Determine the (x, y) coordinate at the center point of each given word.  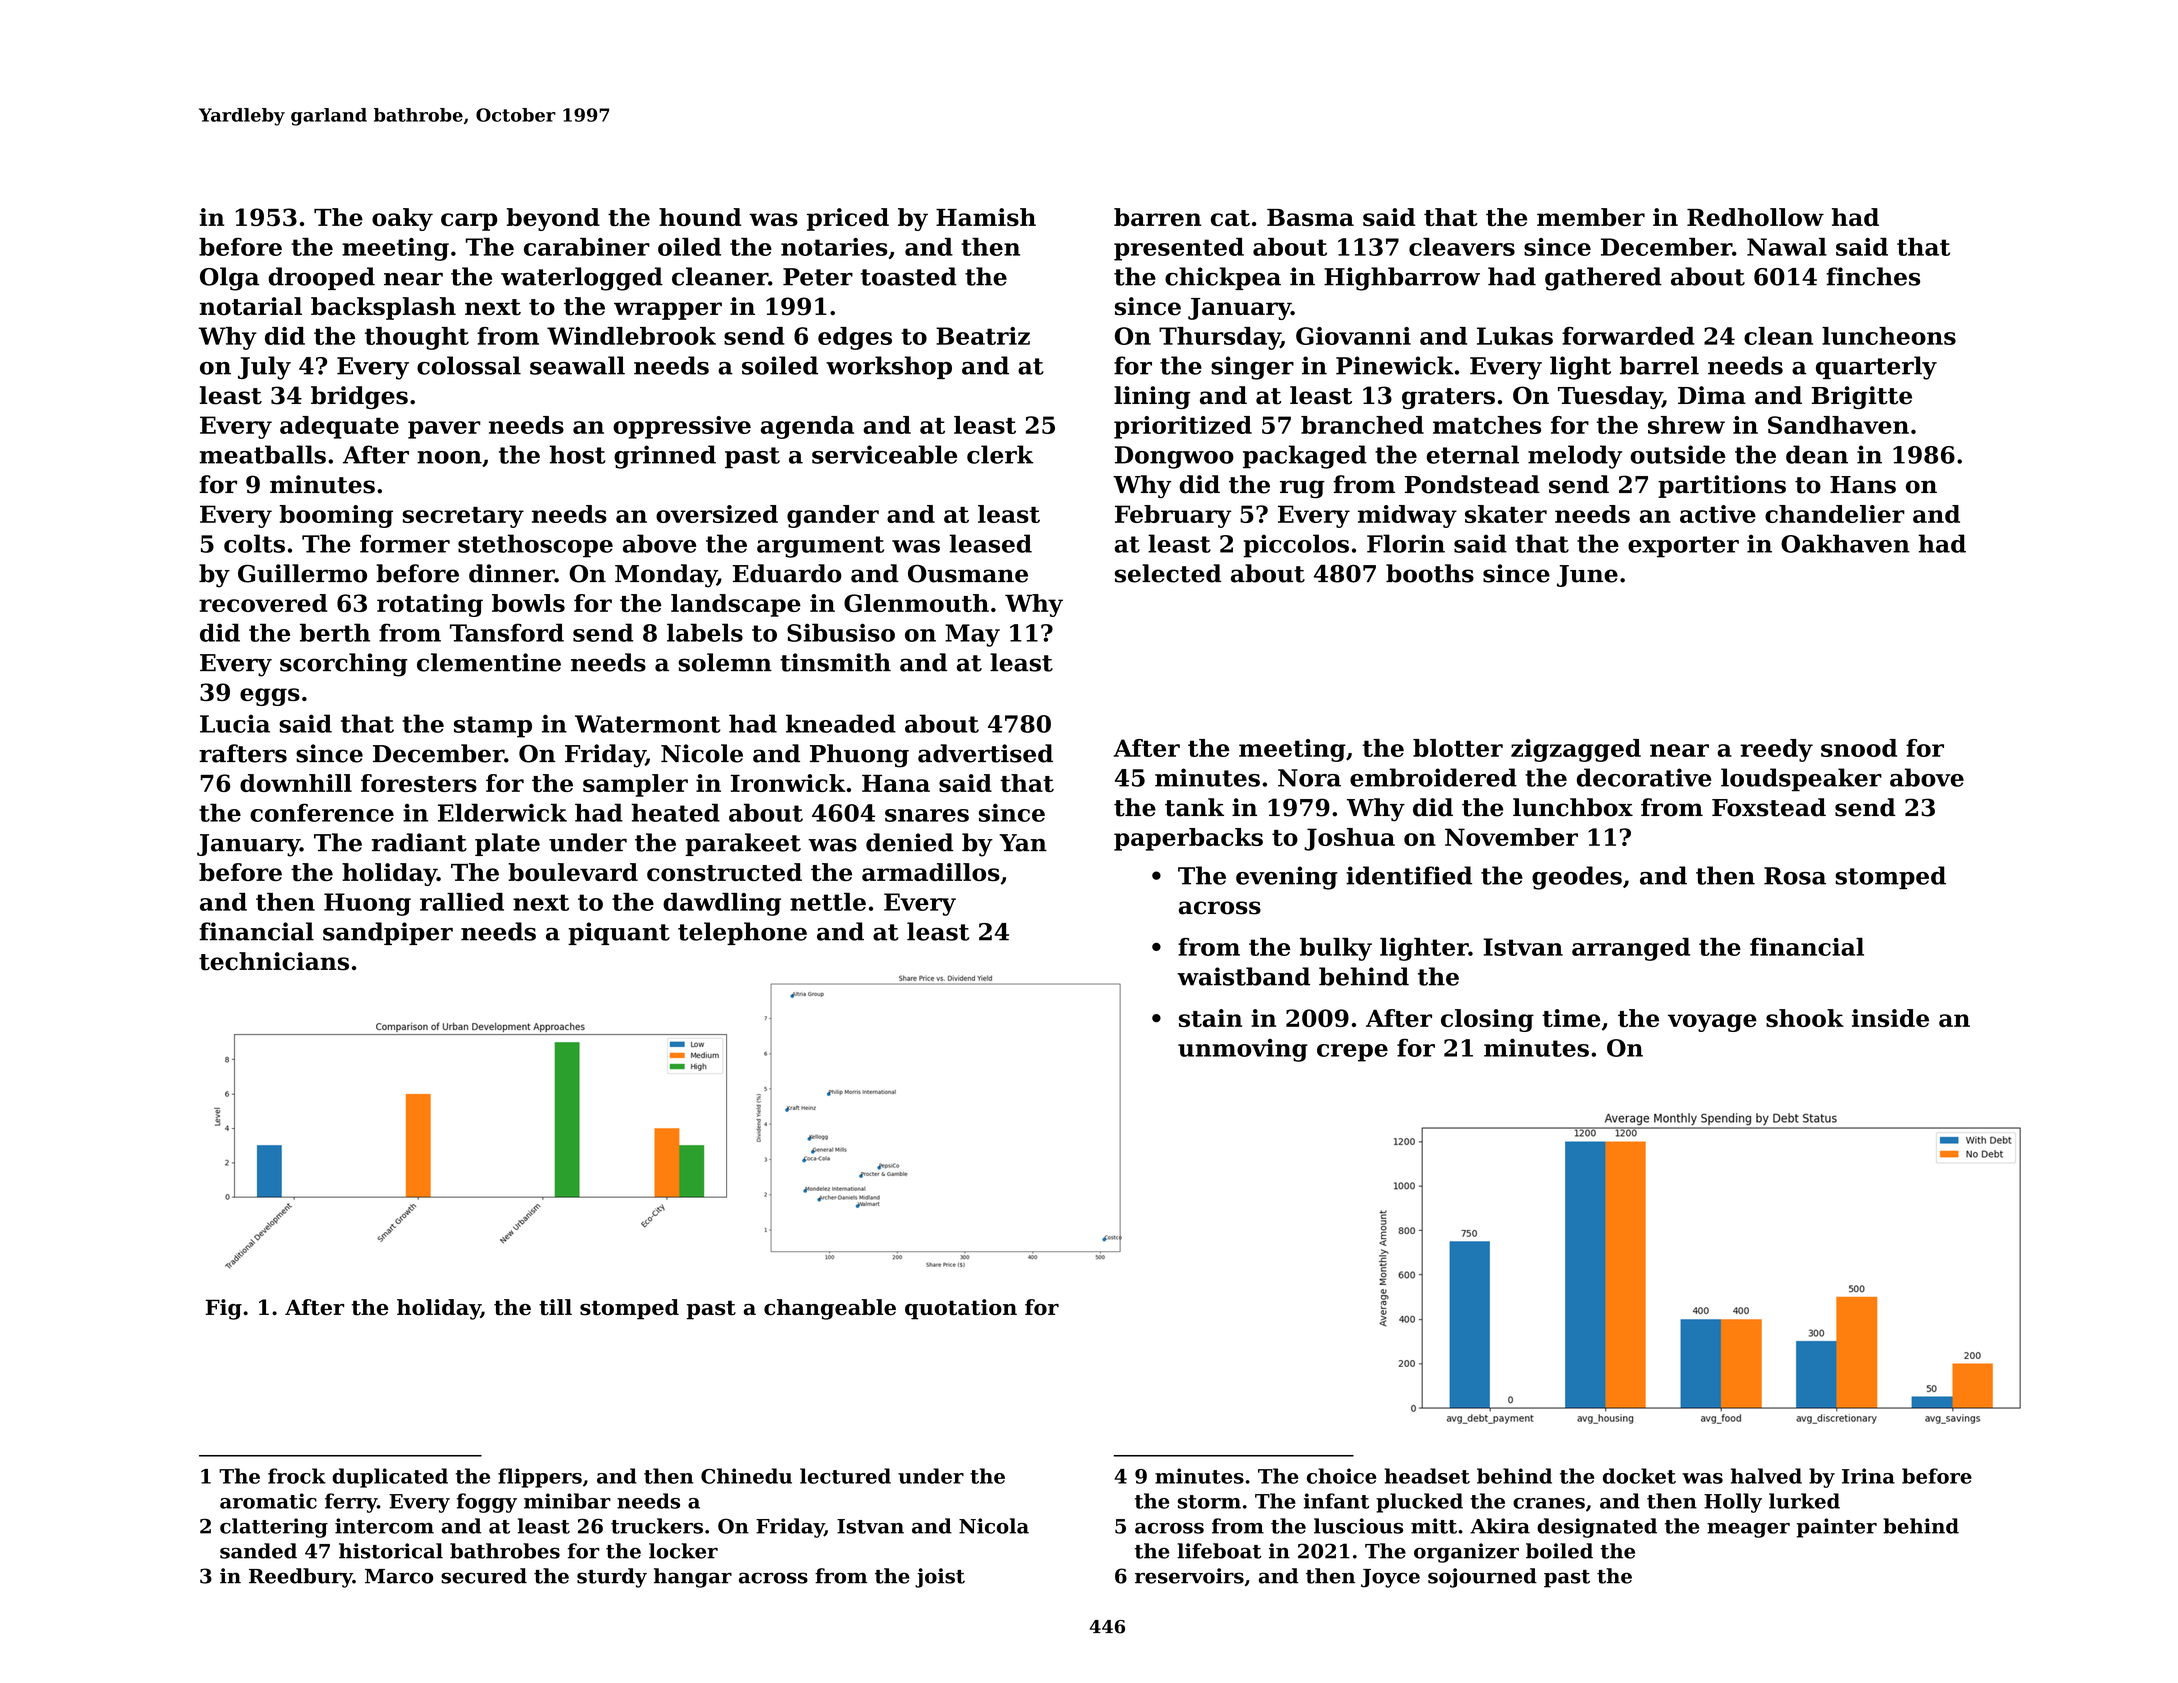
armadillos (931, 872)
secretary (463, 517)
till (555, 1307)
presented (1179, 249)
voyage (1712, 1023)
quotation (961, 1309)
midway (1407, 516)
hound (700, 217)
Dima (1712, 395)
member (1591, 217)
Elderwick (502, 812)
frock (297, 1476)
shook (1805, 1018)
